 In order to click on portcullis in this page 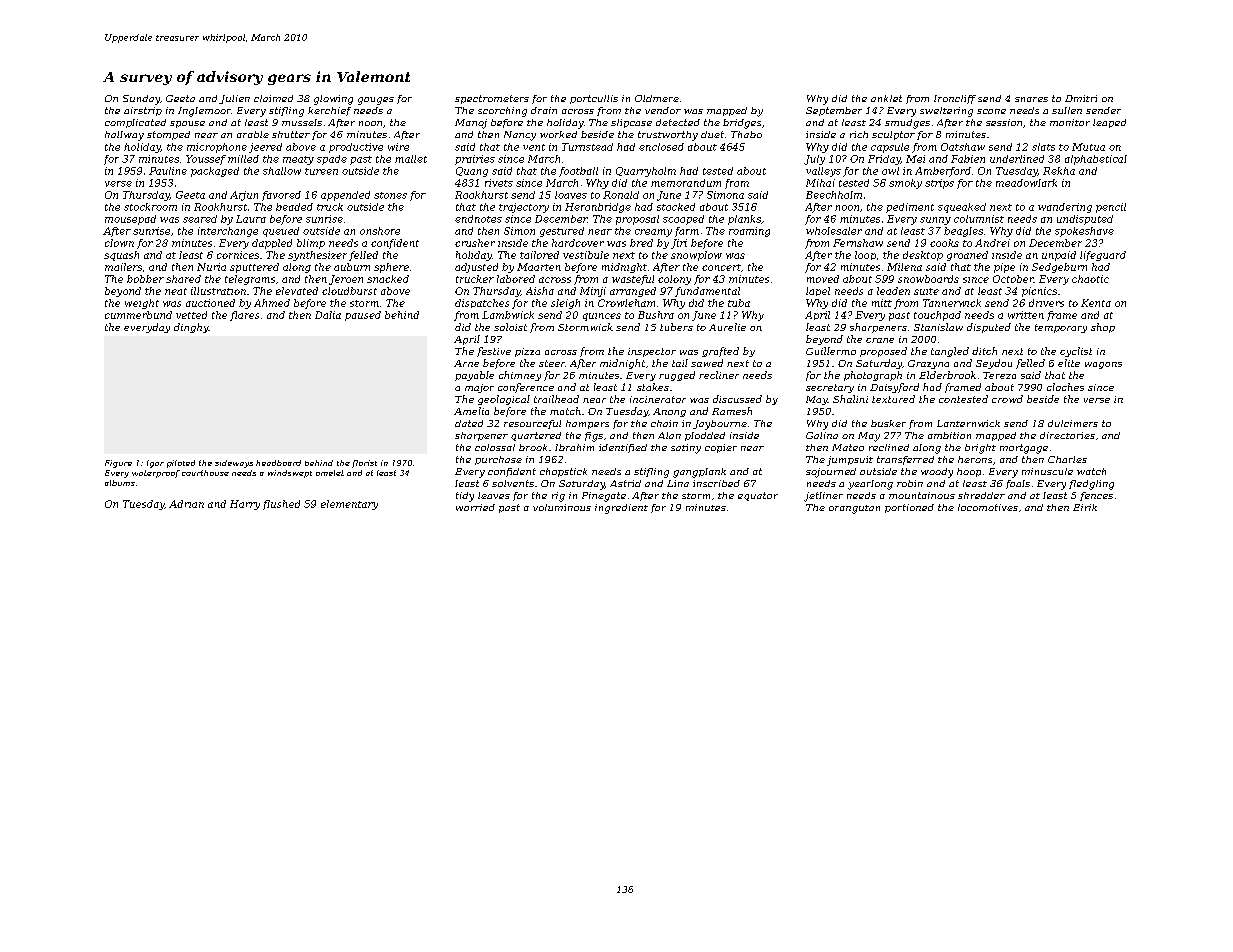, I will do `click(594, 99)`.
